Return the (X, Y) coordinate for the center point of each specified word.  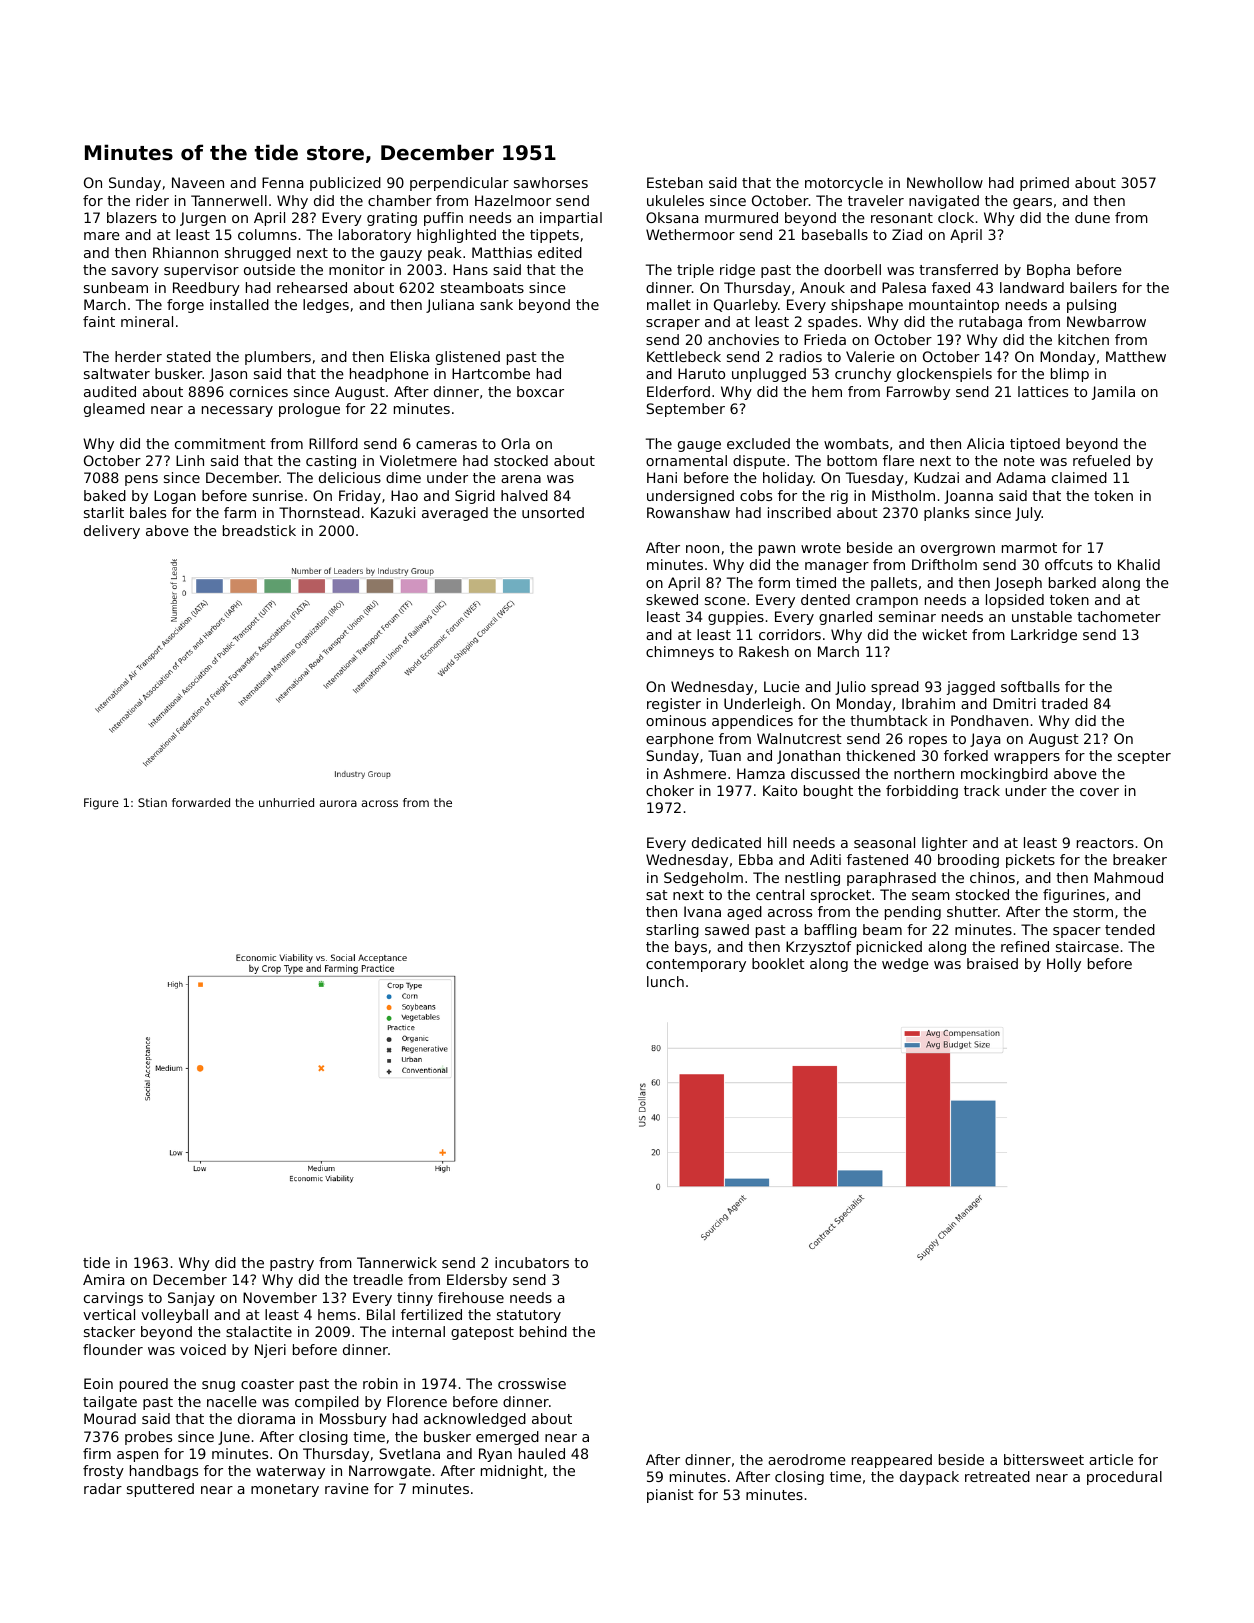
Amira (103, 1279)
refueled (1101, 460)
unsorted (553, 512)
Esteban (675, 182)
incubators (532, 1262)
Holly (1064, 965)
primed (1044, 184)
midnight (512, 1472)
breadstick (259, 530)
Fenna (282, 182)
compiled (327, 1403)
